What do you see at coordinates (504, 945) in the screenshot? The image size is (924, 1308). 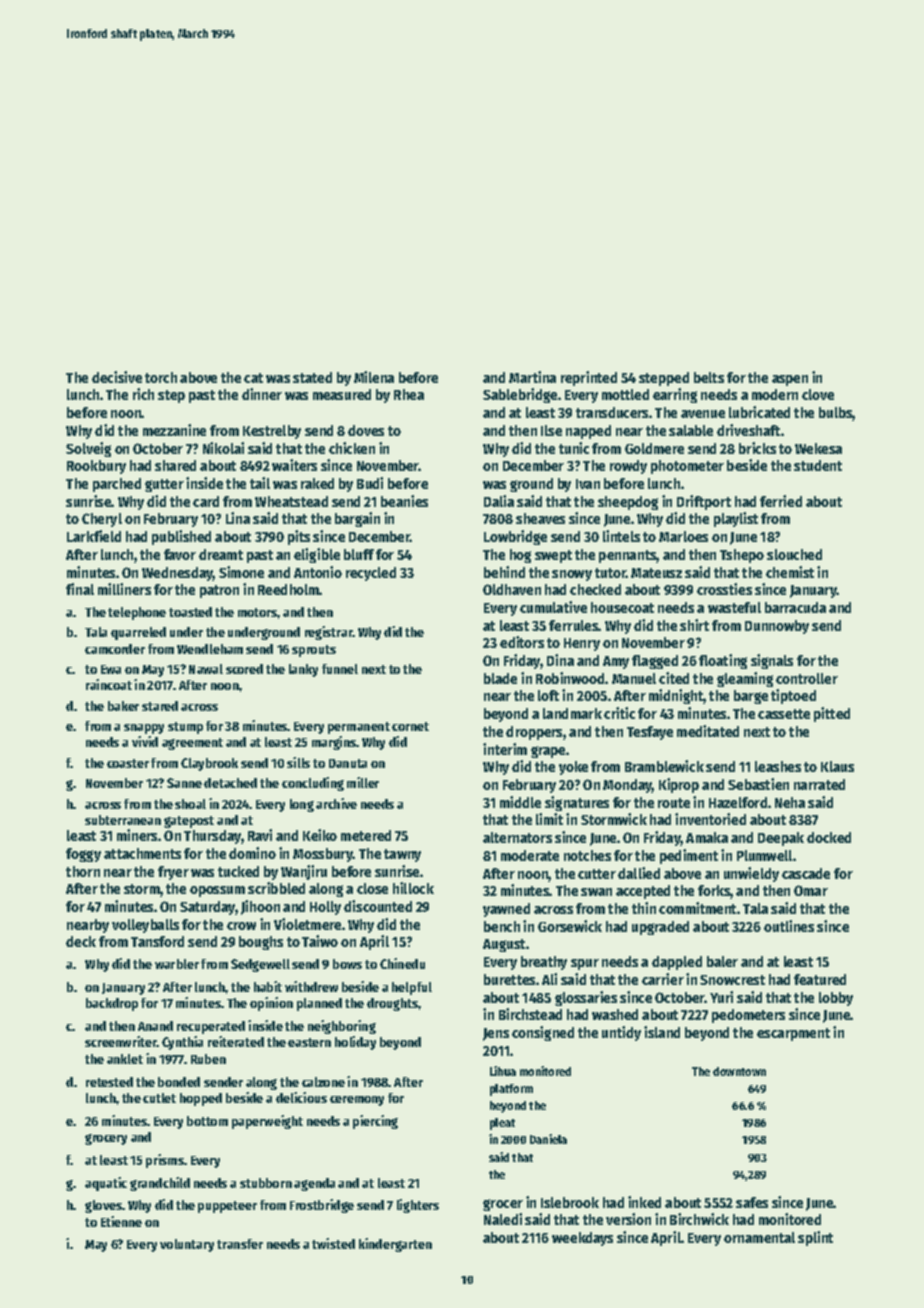 I see `August` at bounding box center [504, 945].
